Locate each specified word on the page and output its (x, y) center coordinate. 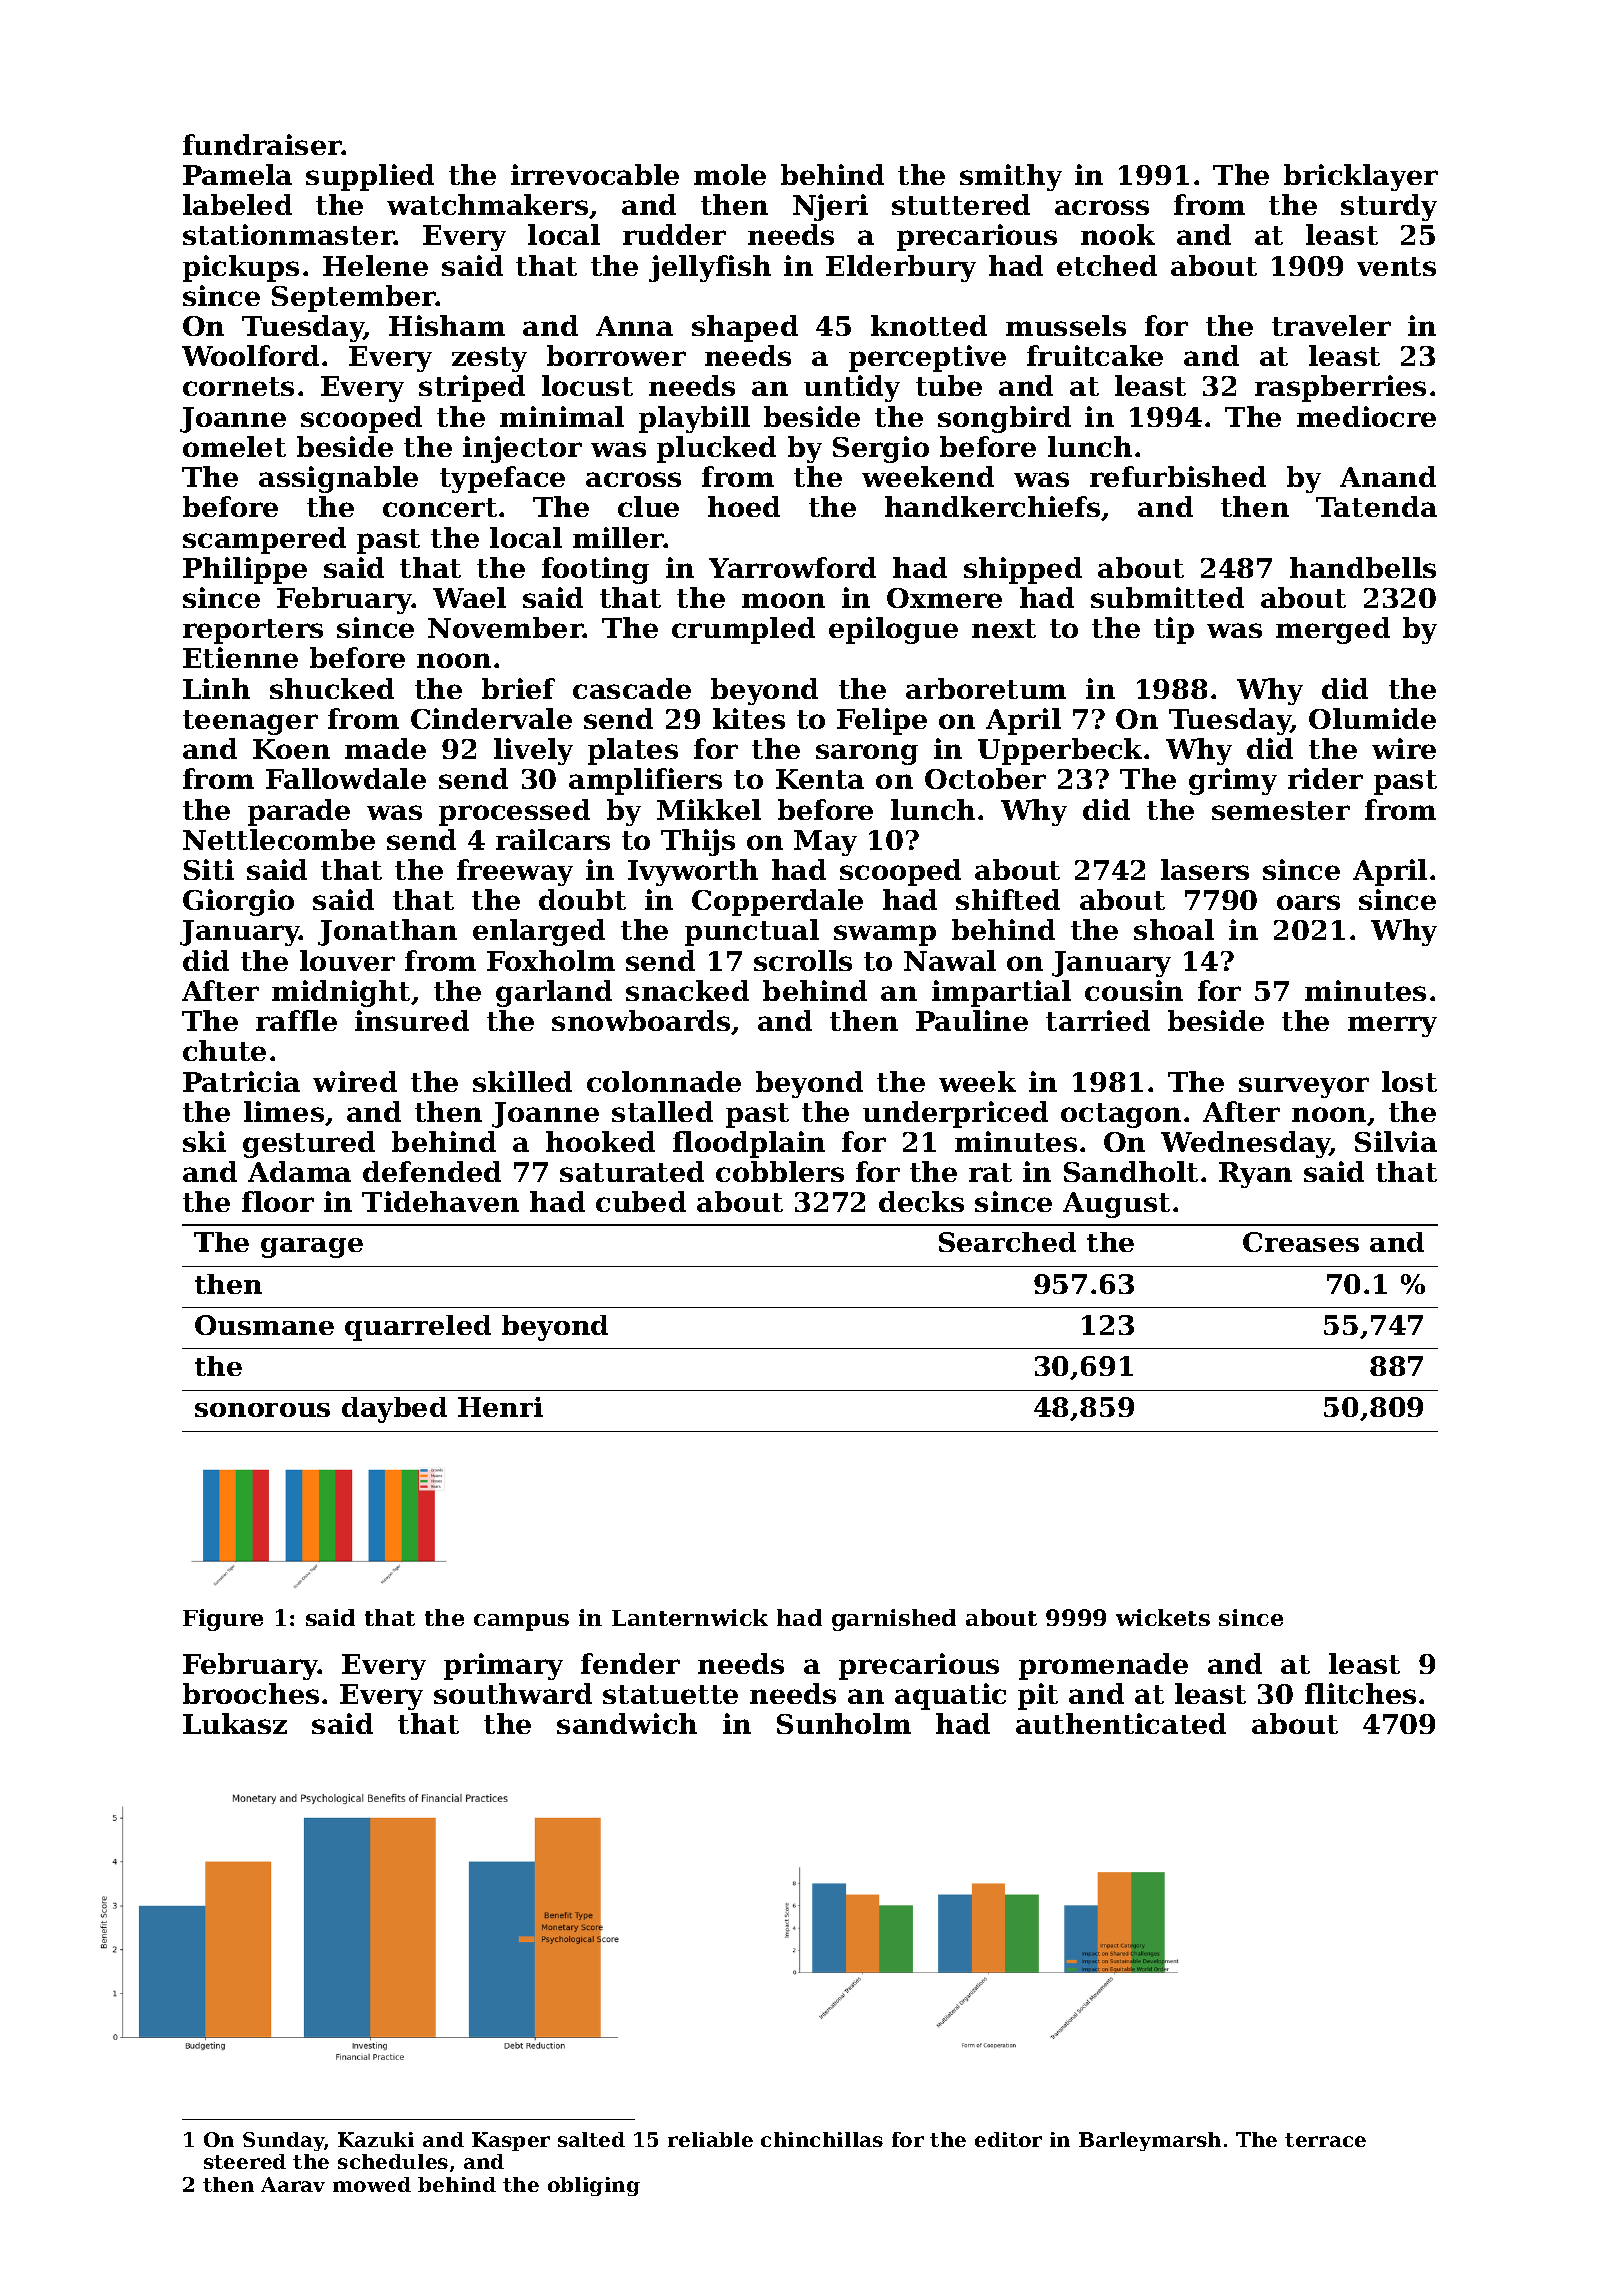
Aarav (293, 2184)
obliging (594, 2186)
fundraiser (262, 144)
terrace (1325, 2140)
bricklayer (1361, 177)
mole (730, 174)
